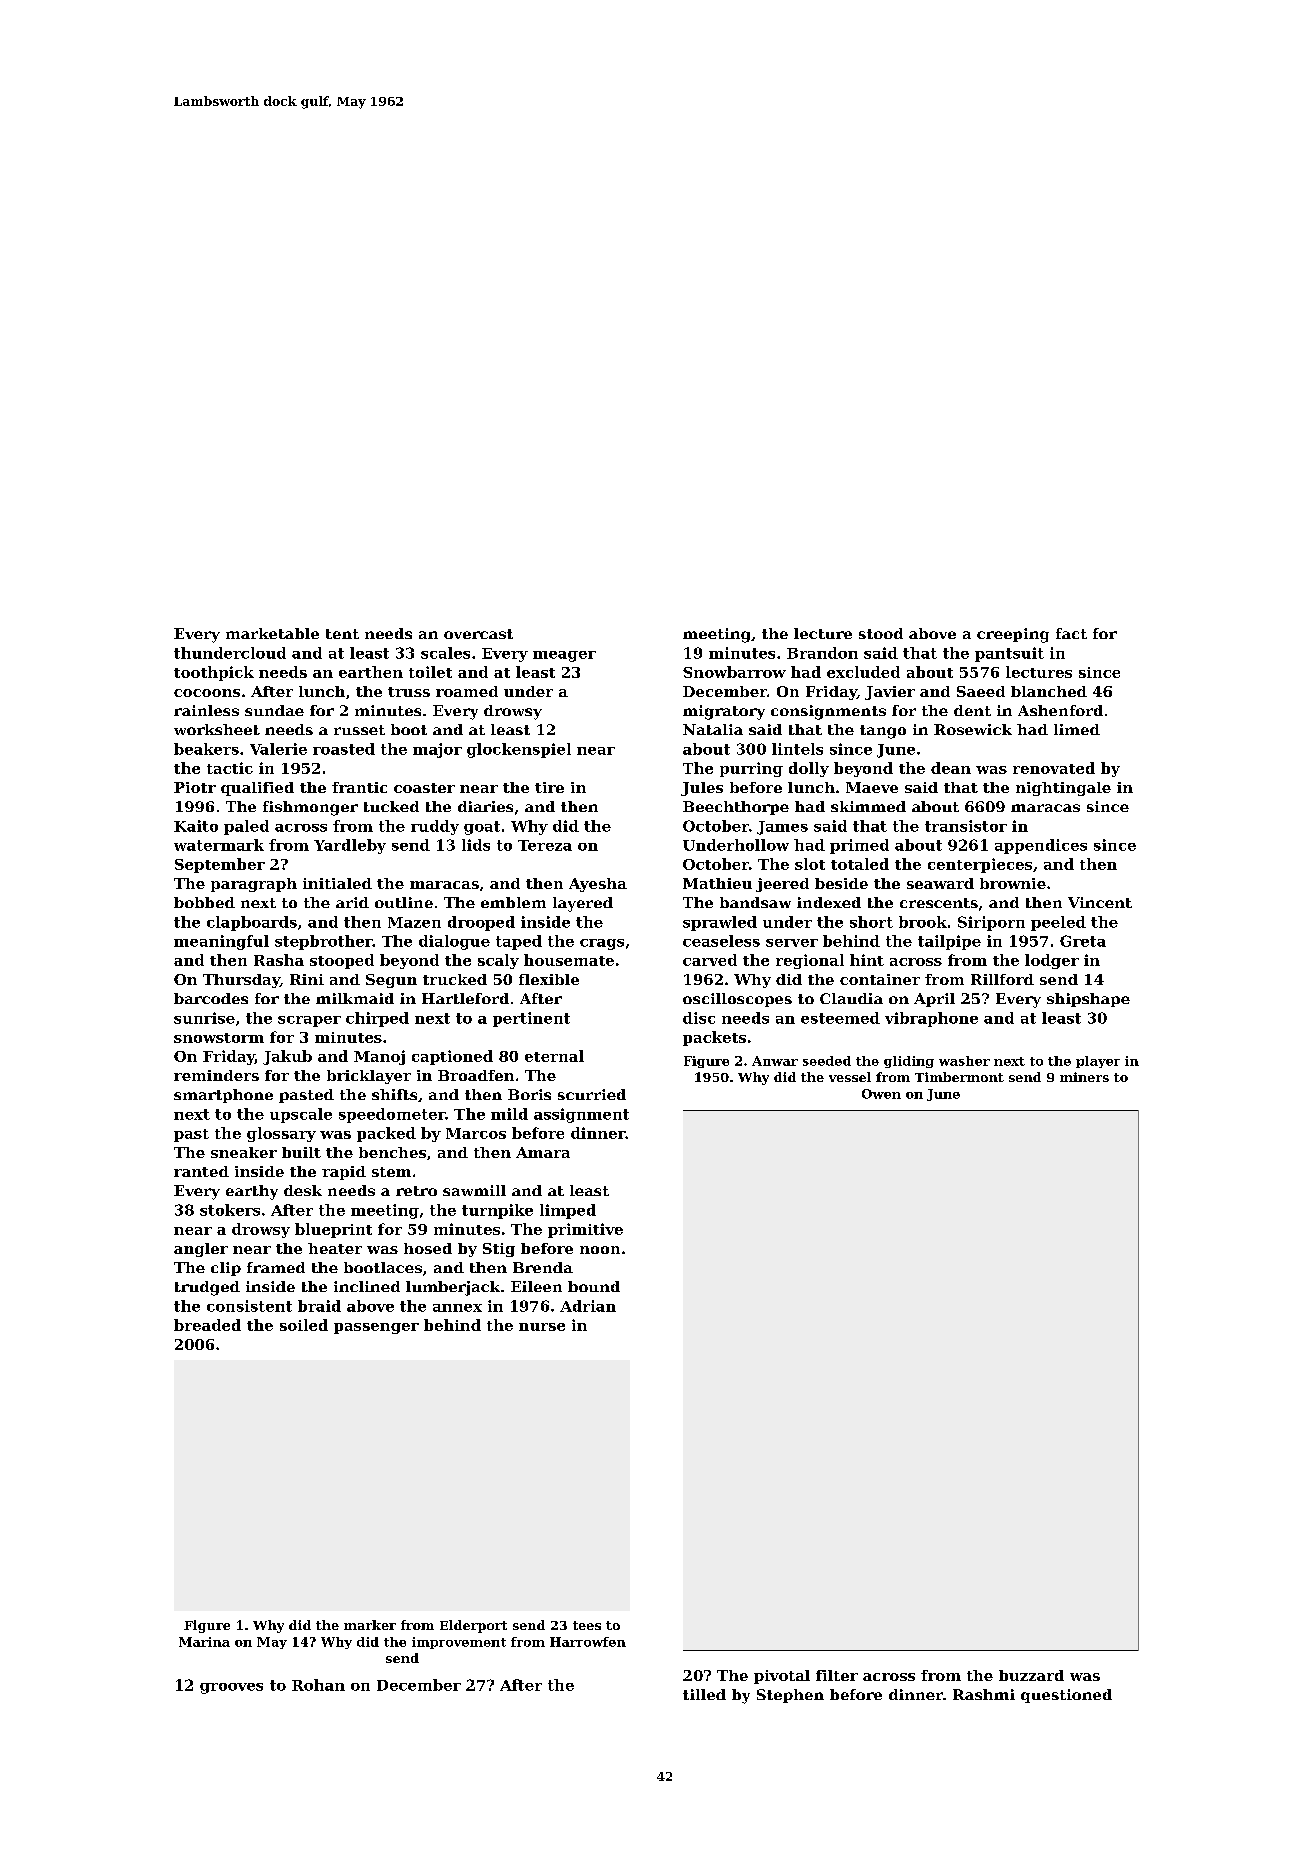  Describe the element at coordinates (837, 1675) in the screenshot. I see `filter` at that location.
